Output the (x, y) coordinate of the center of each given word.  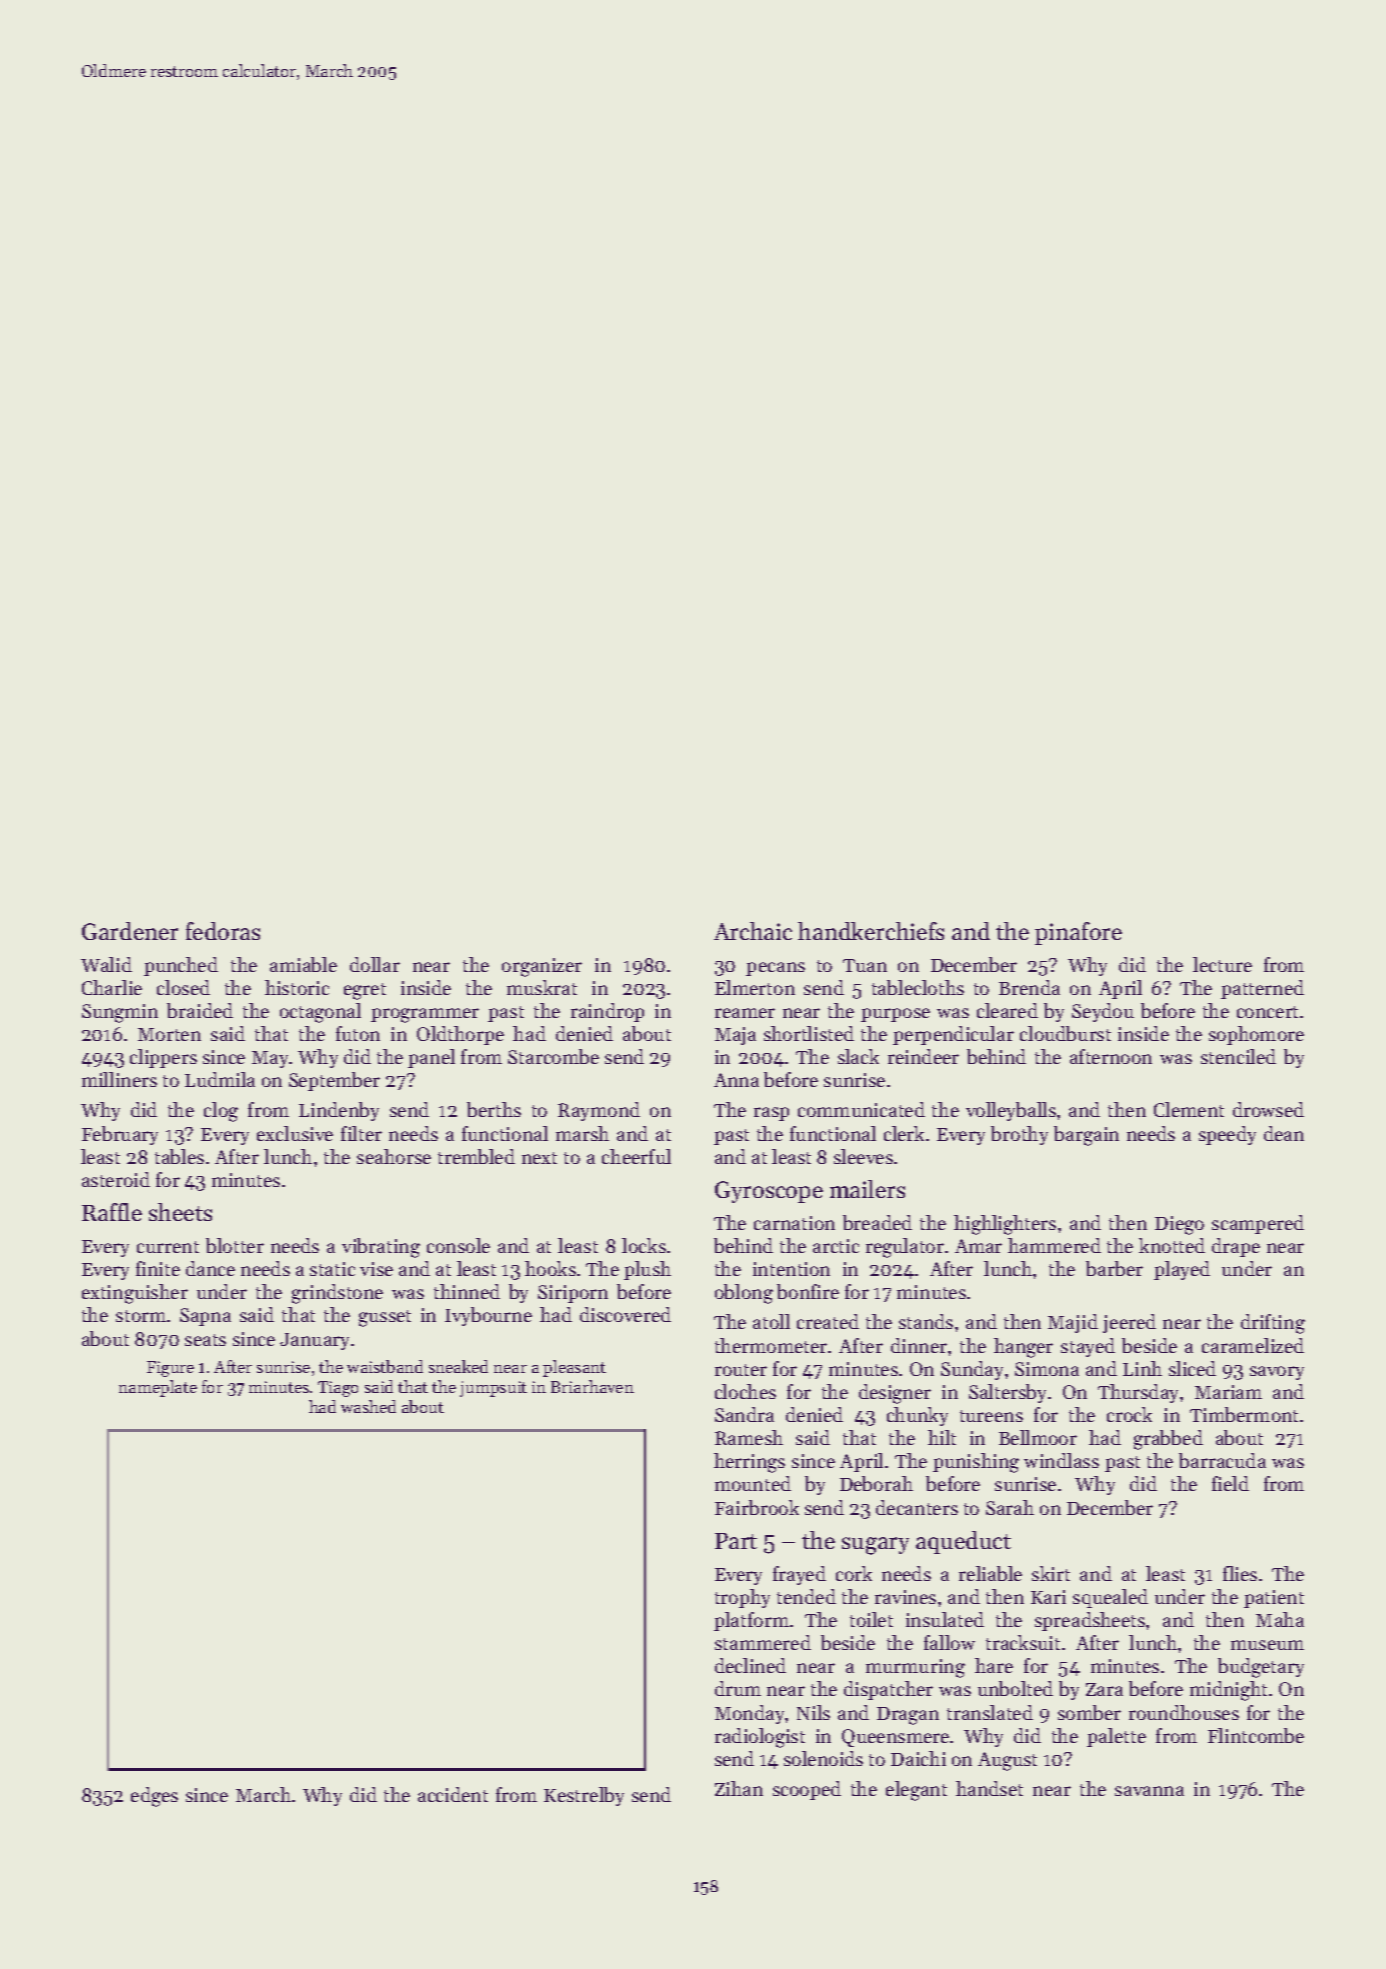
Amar (978, 1246)
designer (895, 1394)
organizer (542, 967)
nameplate (158, 1388)
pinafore (1078, 933)
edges (154, 1797)
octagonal (320, 1013)
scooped (807, 1790)
